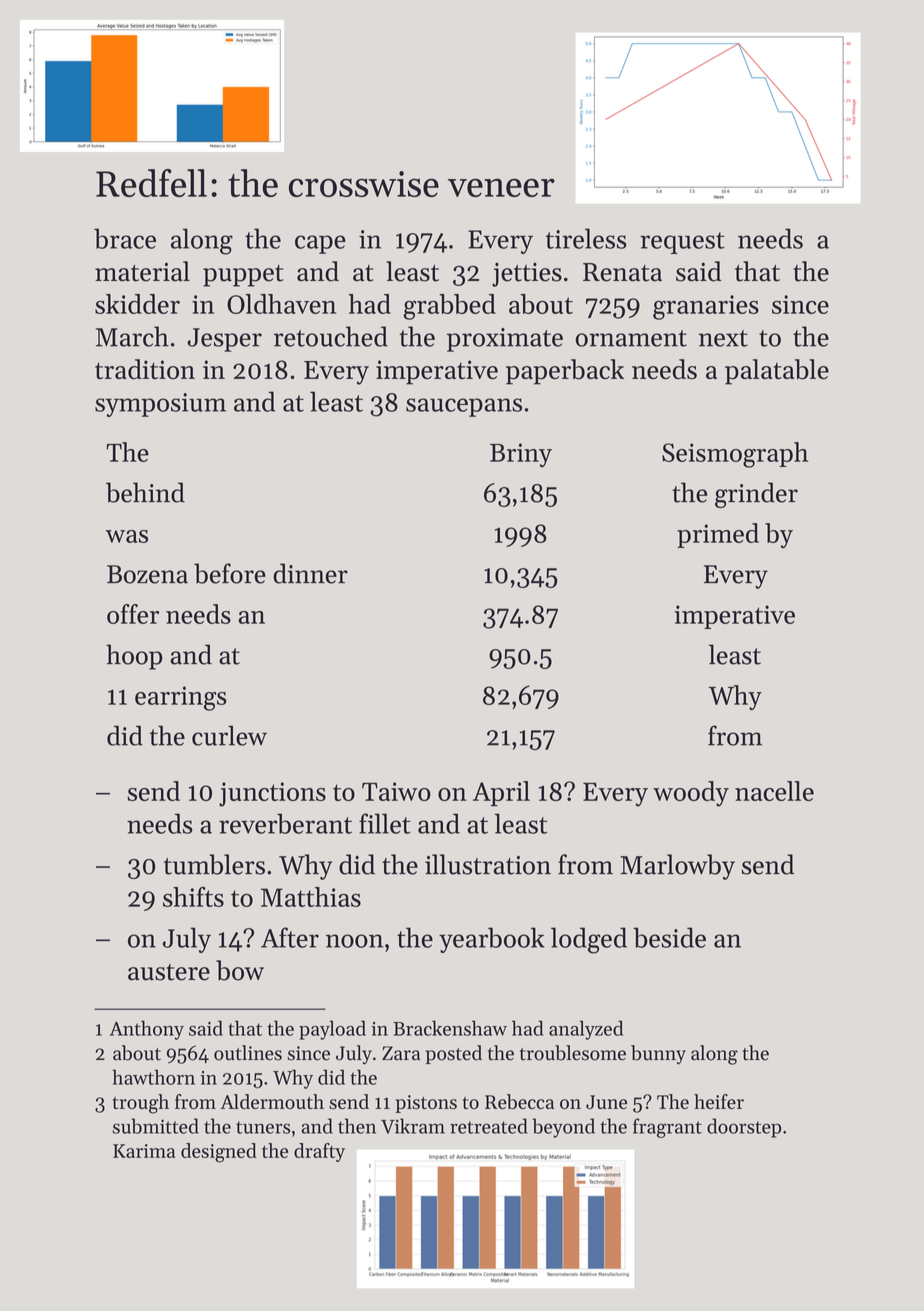  I want to click on palatable, so click(777, 372).
